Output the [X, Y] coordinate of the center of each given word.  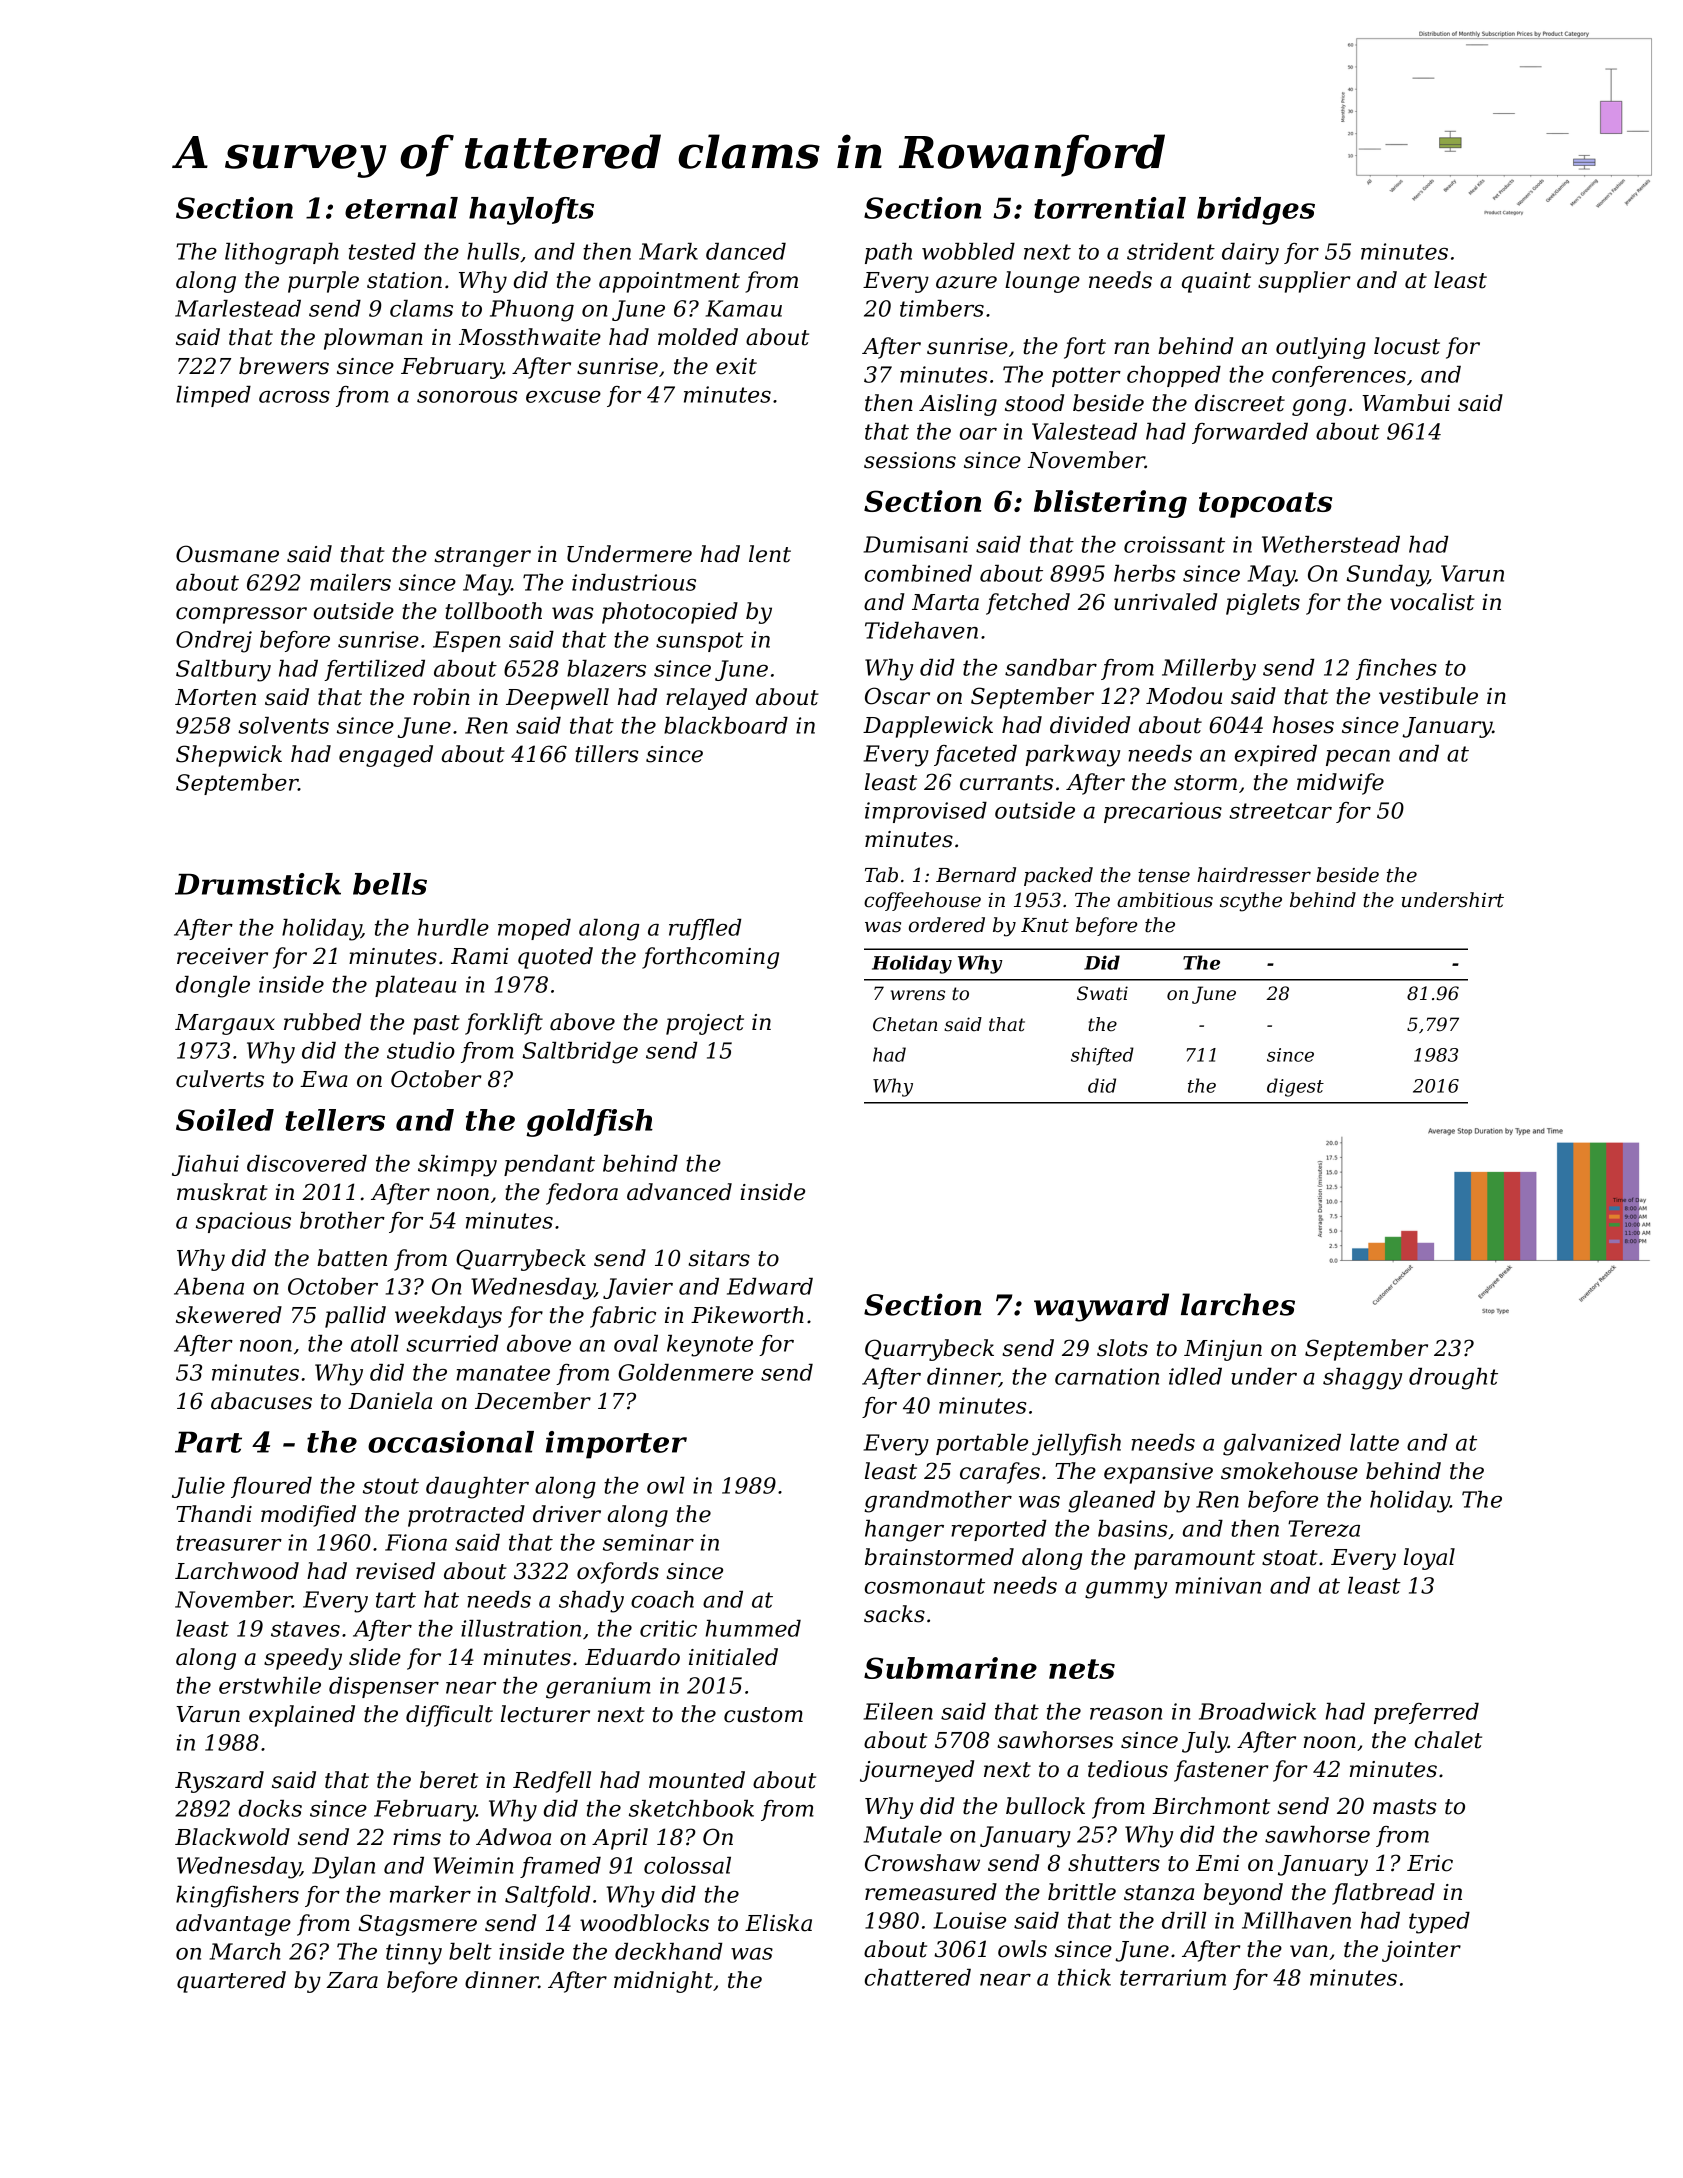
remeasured [931, 1892]
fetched [1028, 604]
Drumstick [258, 884]
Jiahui [205, 1165]
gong [1319, 407]
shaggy [1362, 1379]
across [294, 397]
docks [270, 1808]
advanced [679, 1192]
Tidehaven [921, 630]
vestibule [1428, 696]
